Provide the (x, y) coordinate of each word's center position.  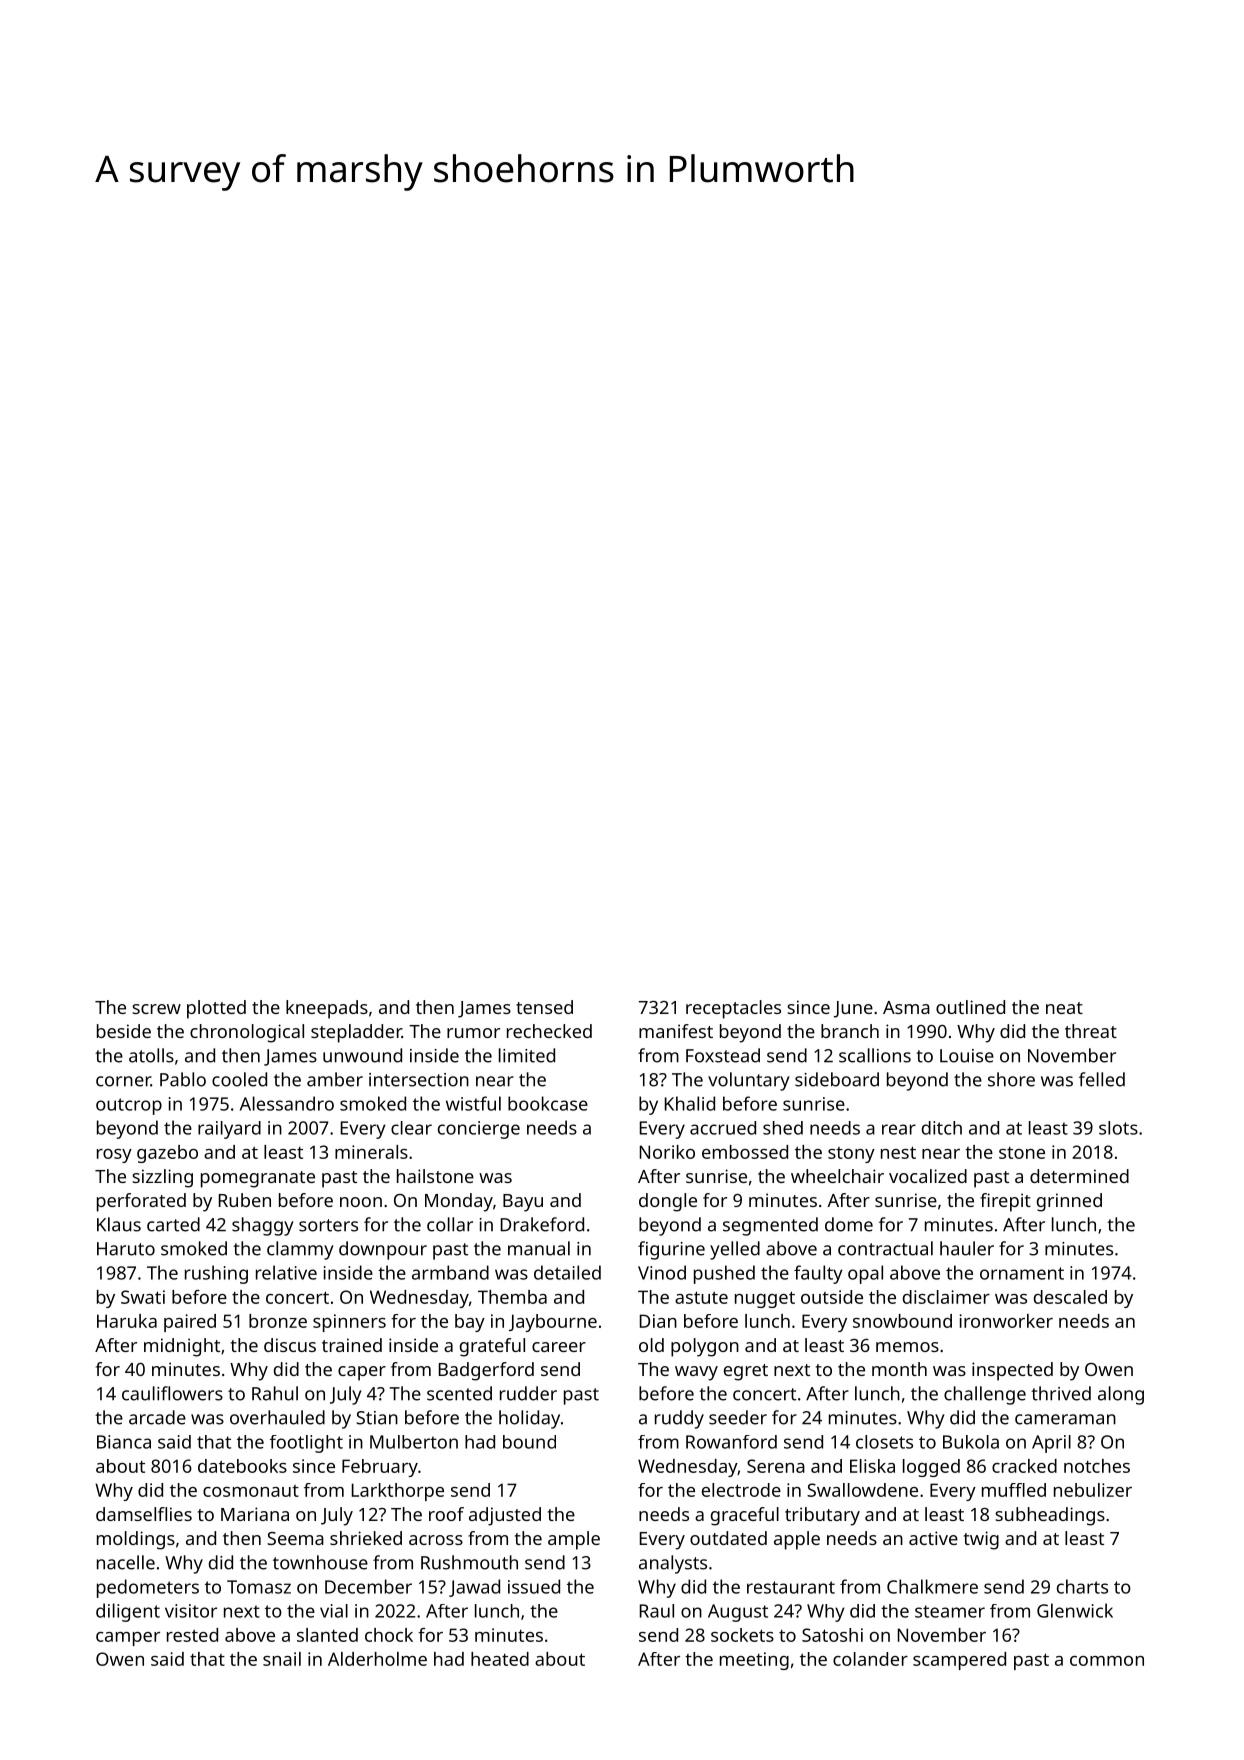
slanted (327, 1635)
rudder (528, 1393)
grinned (1069, 1202)
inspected (1012, 1371)
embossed (745, 1152)
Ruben (245, 1200)
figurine (671, 1250)
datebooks (242, 1466)
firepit (1005, 1202)
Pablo (183, 1079)
